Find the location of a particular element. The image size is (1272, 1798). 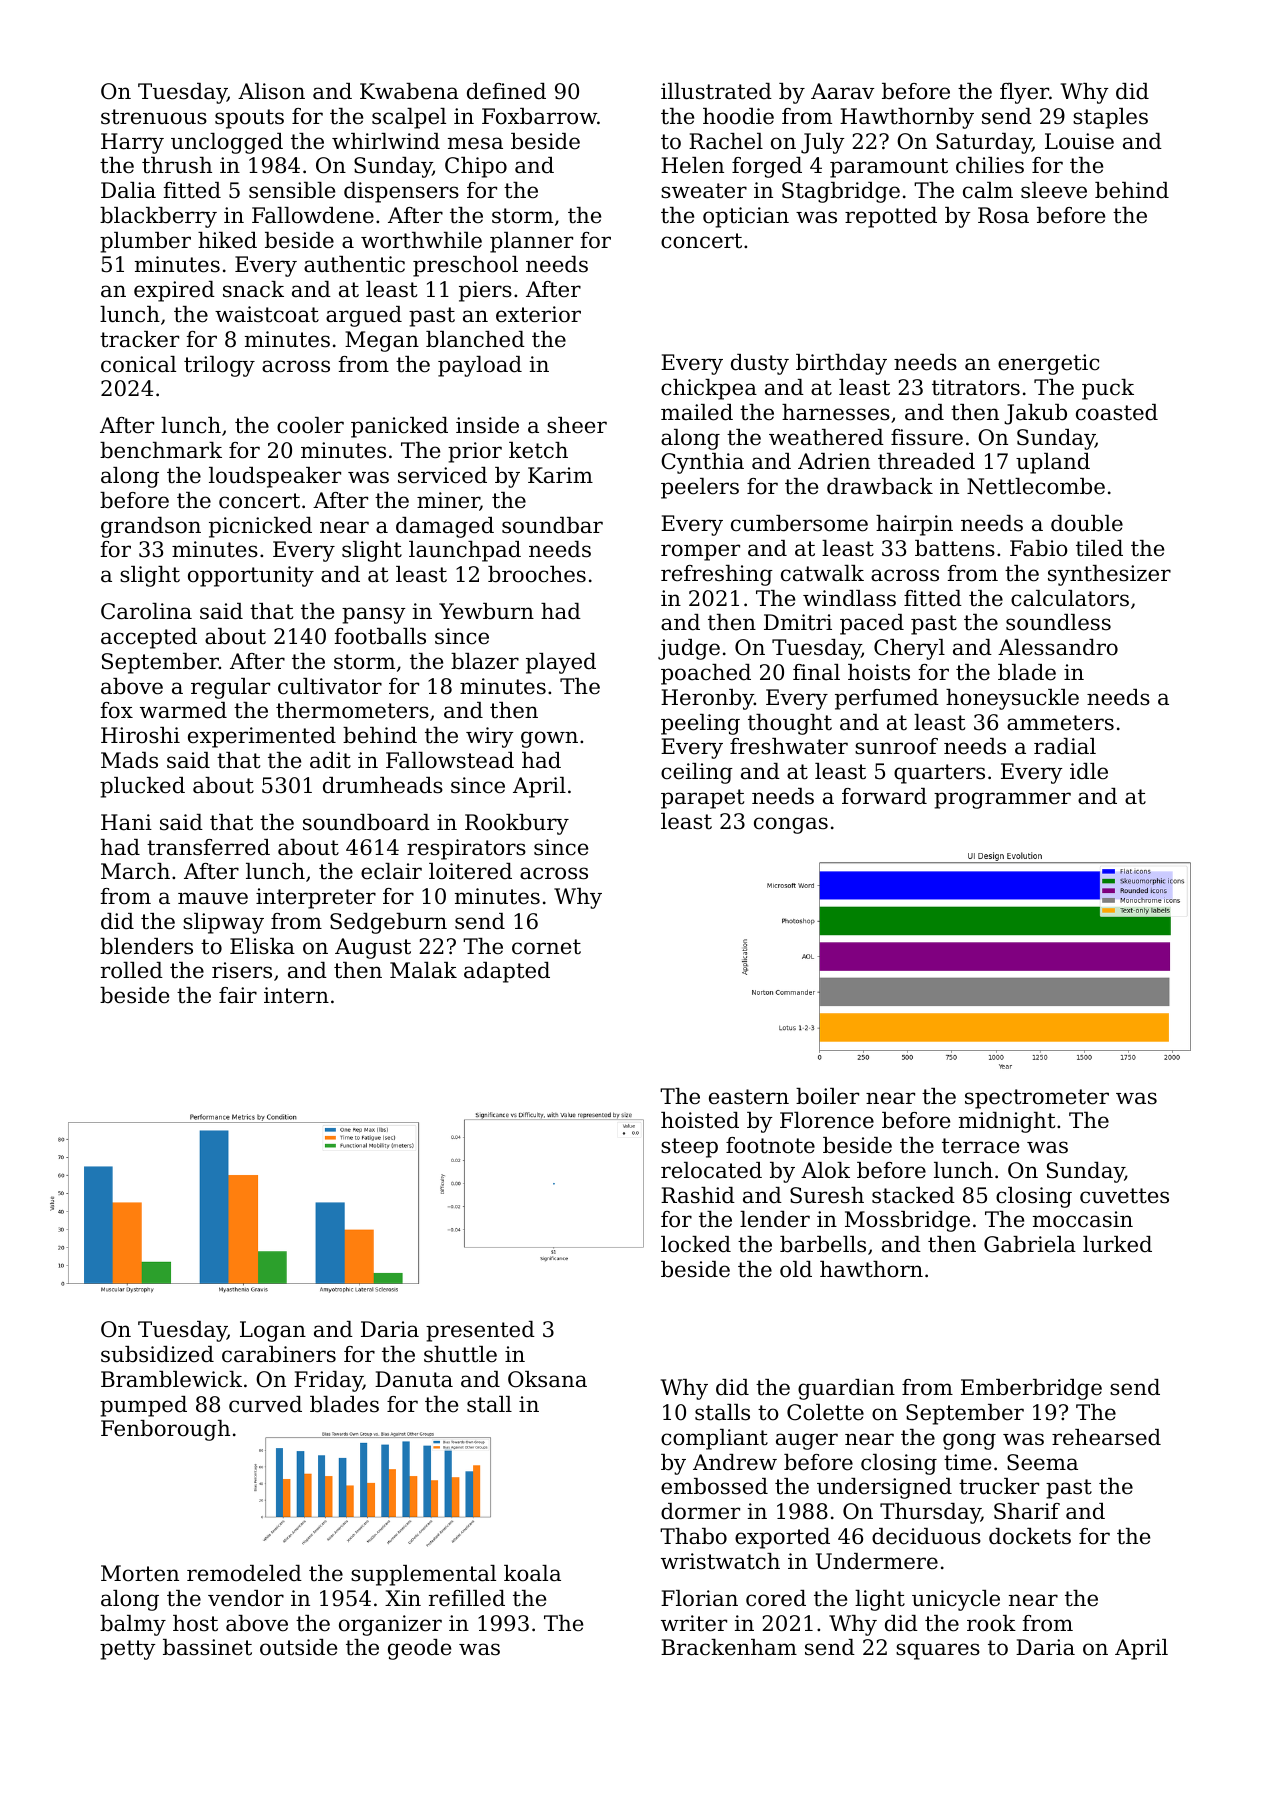

eastern is located at coordinates (749, 1097).
